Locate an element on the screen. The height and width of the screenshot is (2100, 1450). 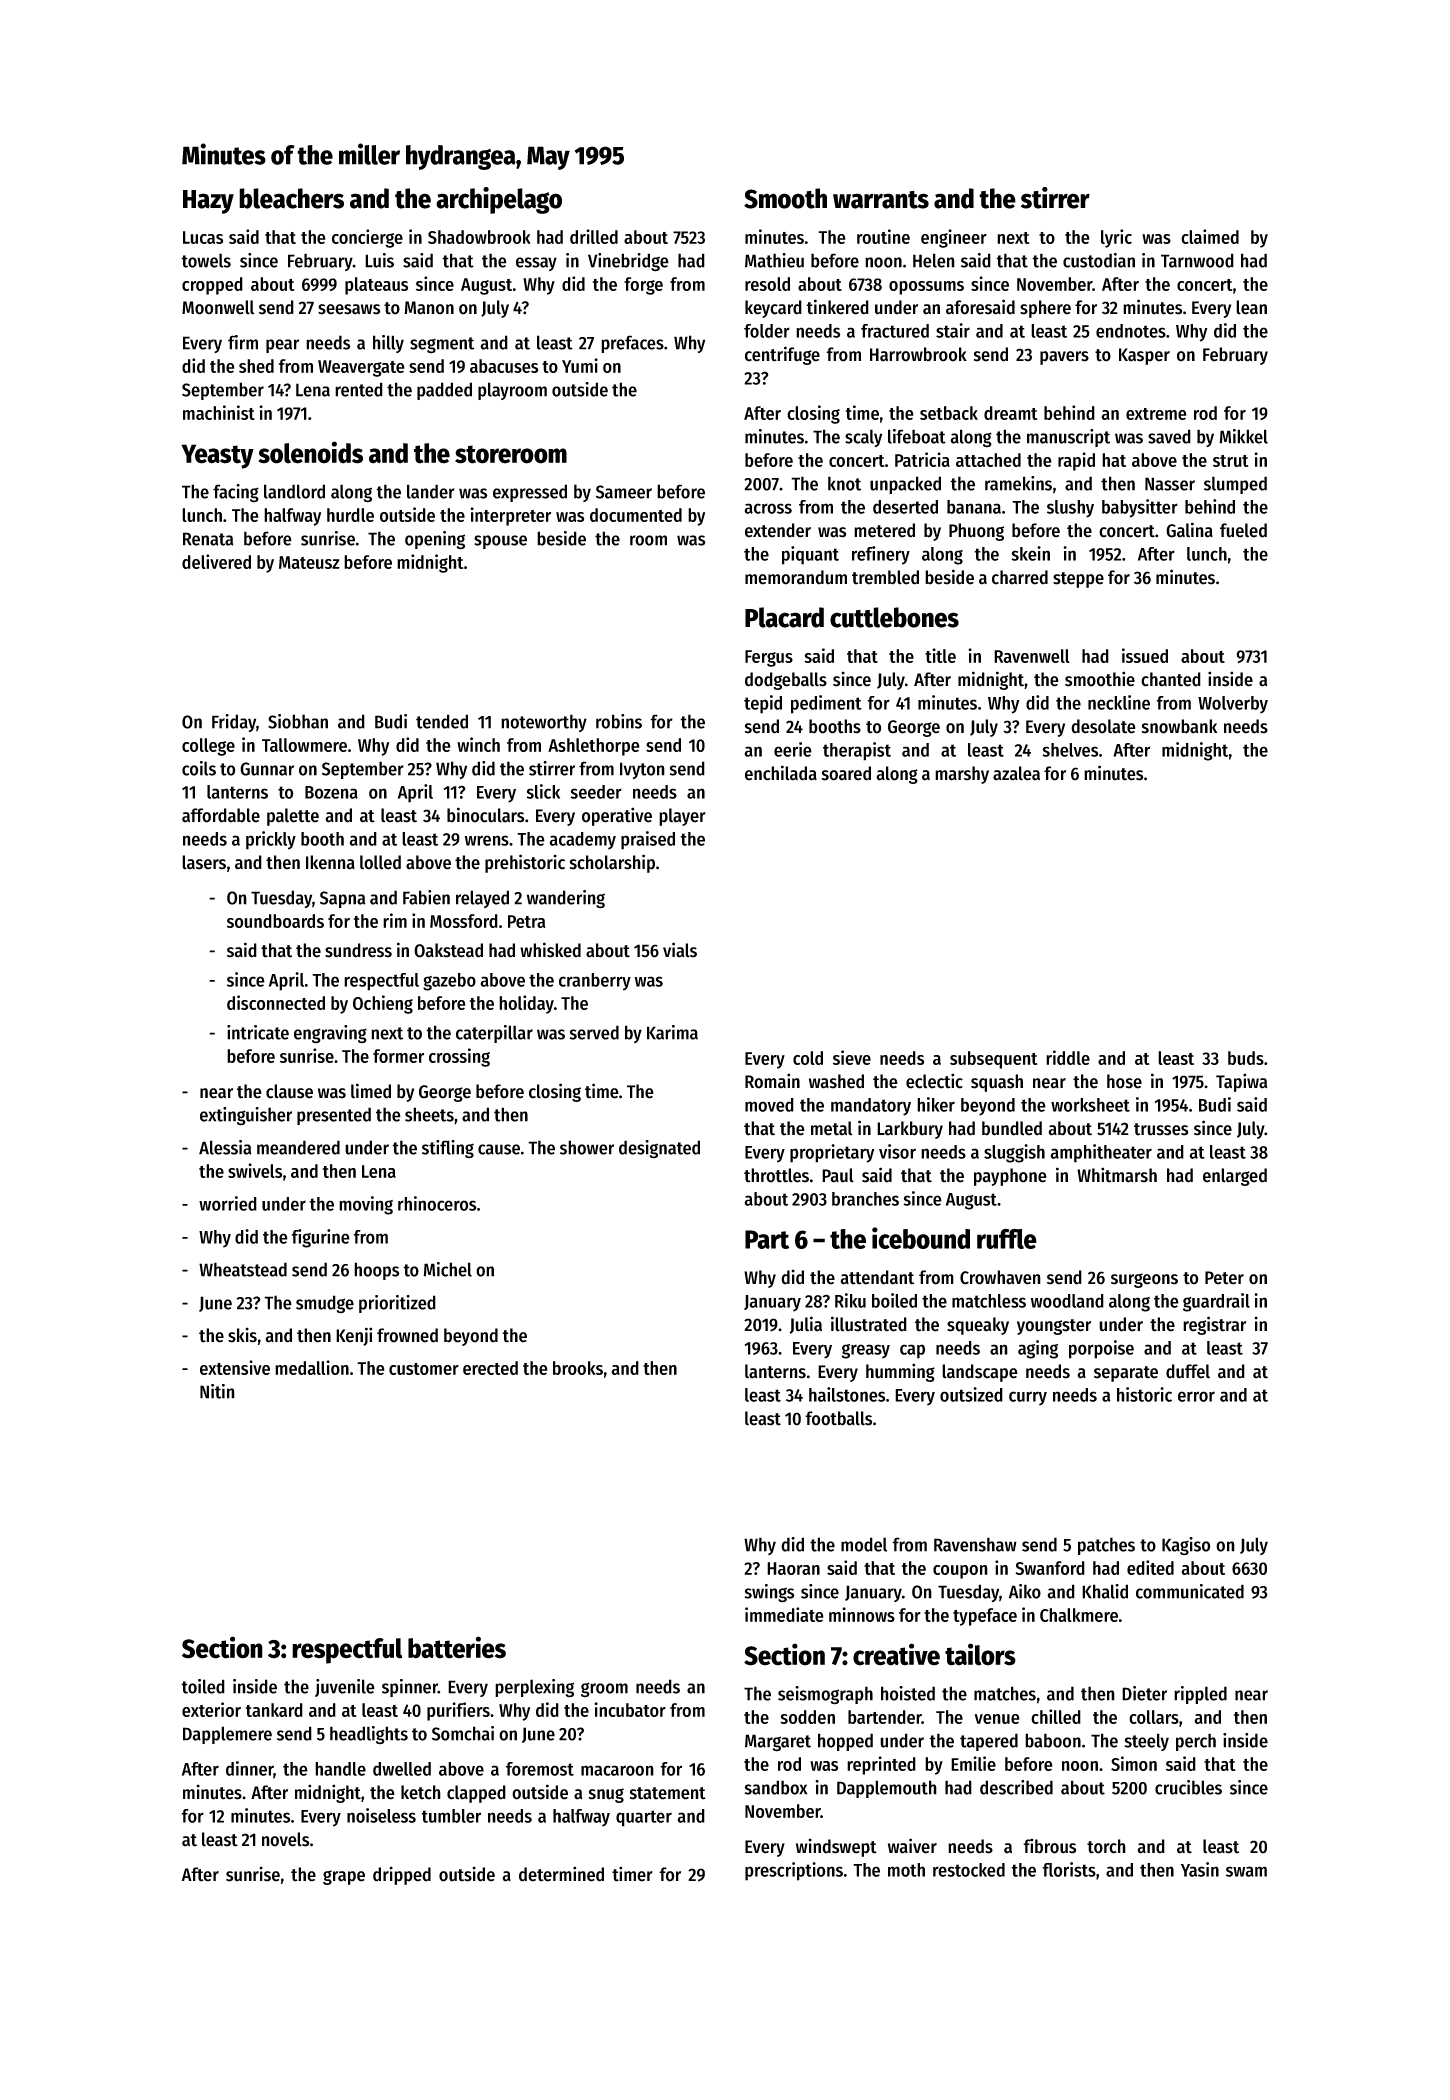
moth is located at coordinates (906, 1870).
